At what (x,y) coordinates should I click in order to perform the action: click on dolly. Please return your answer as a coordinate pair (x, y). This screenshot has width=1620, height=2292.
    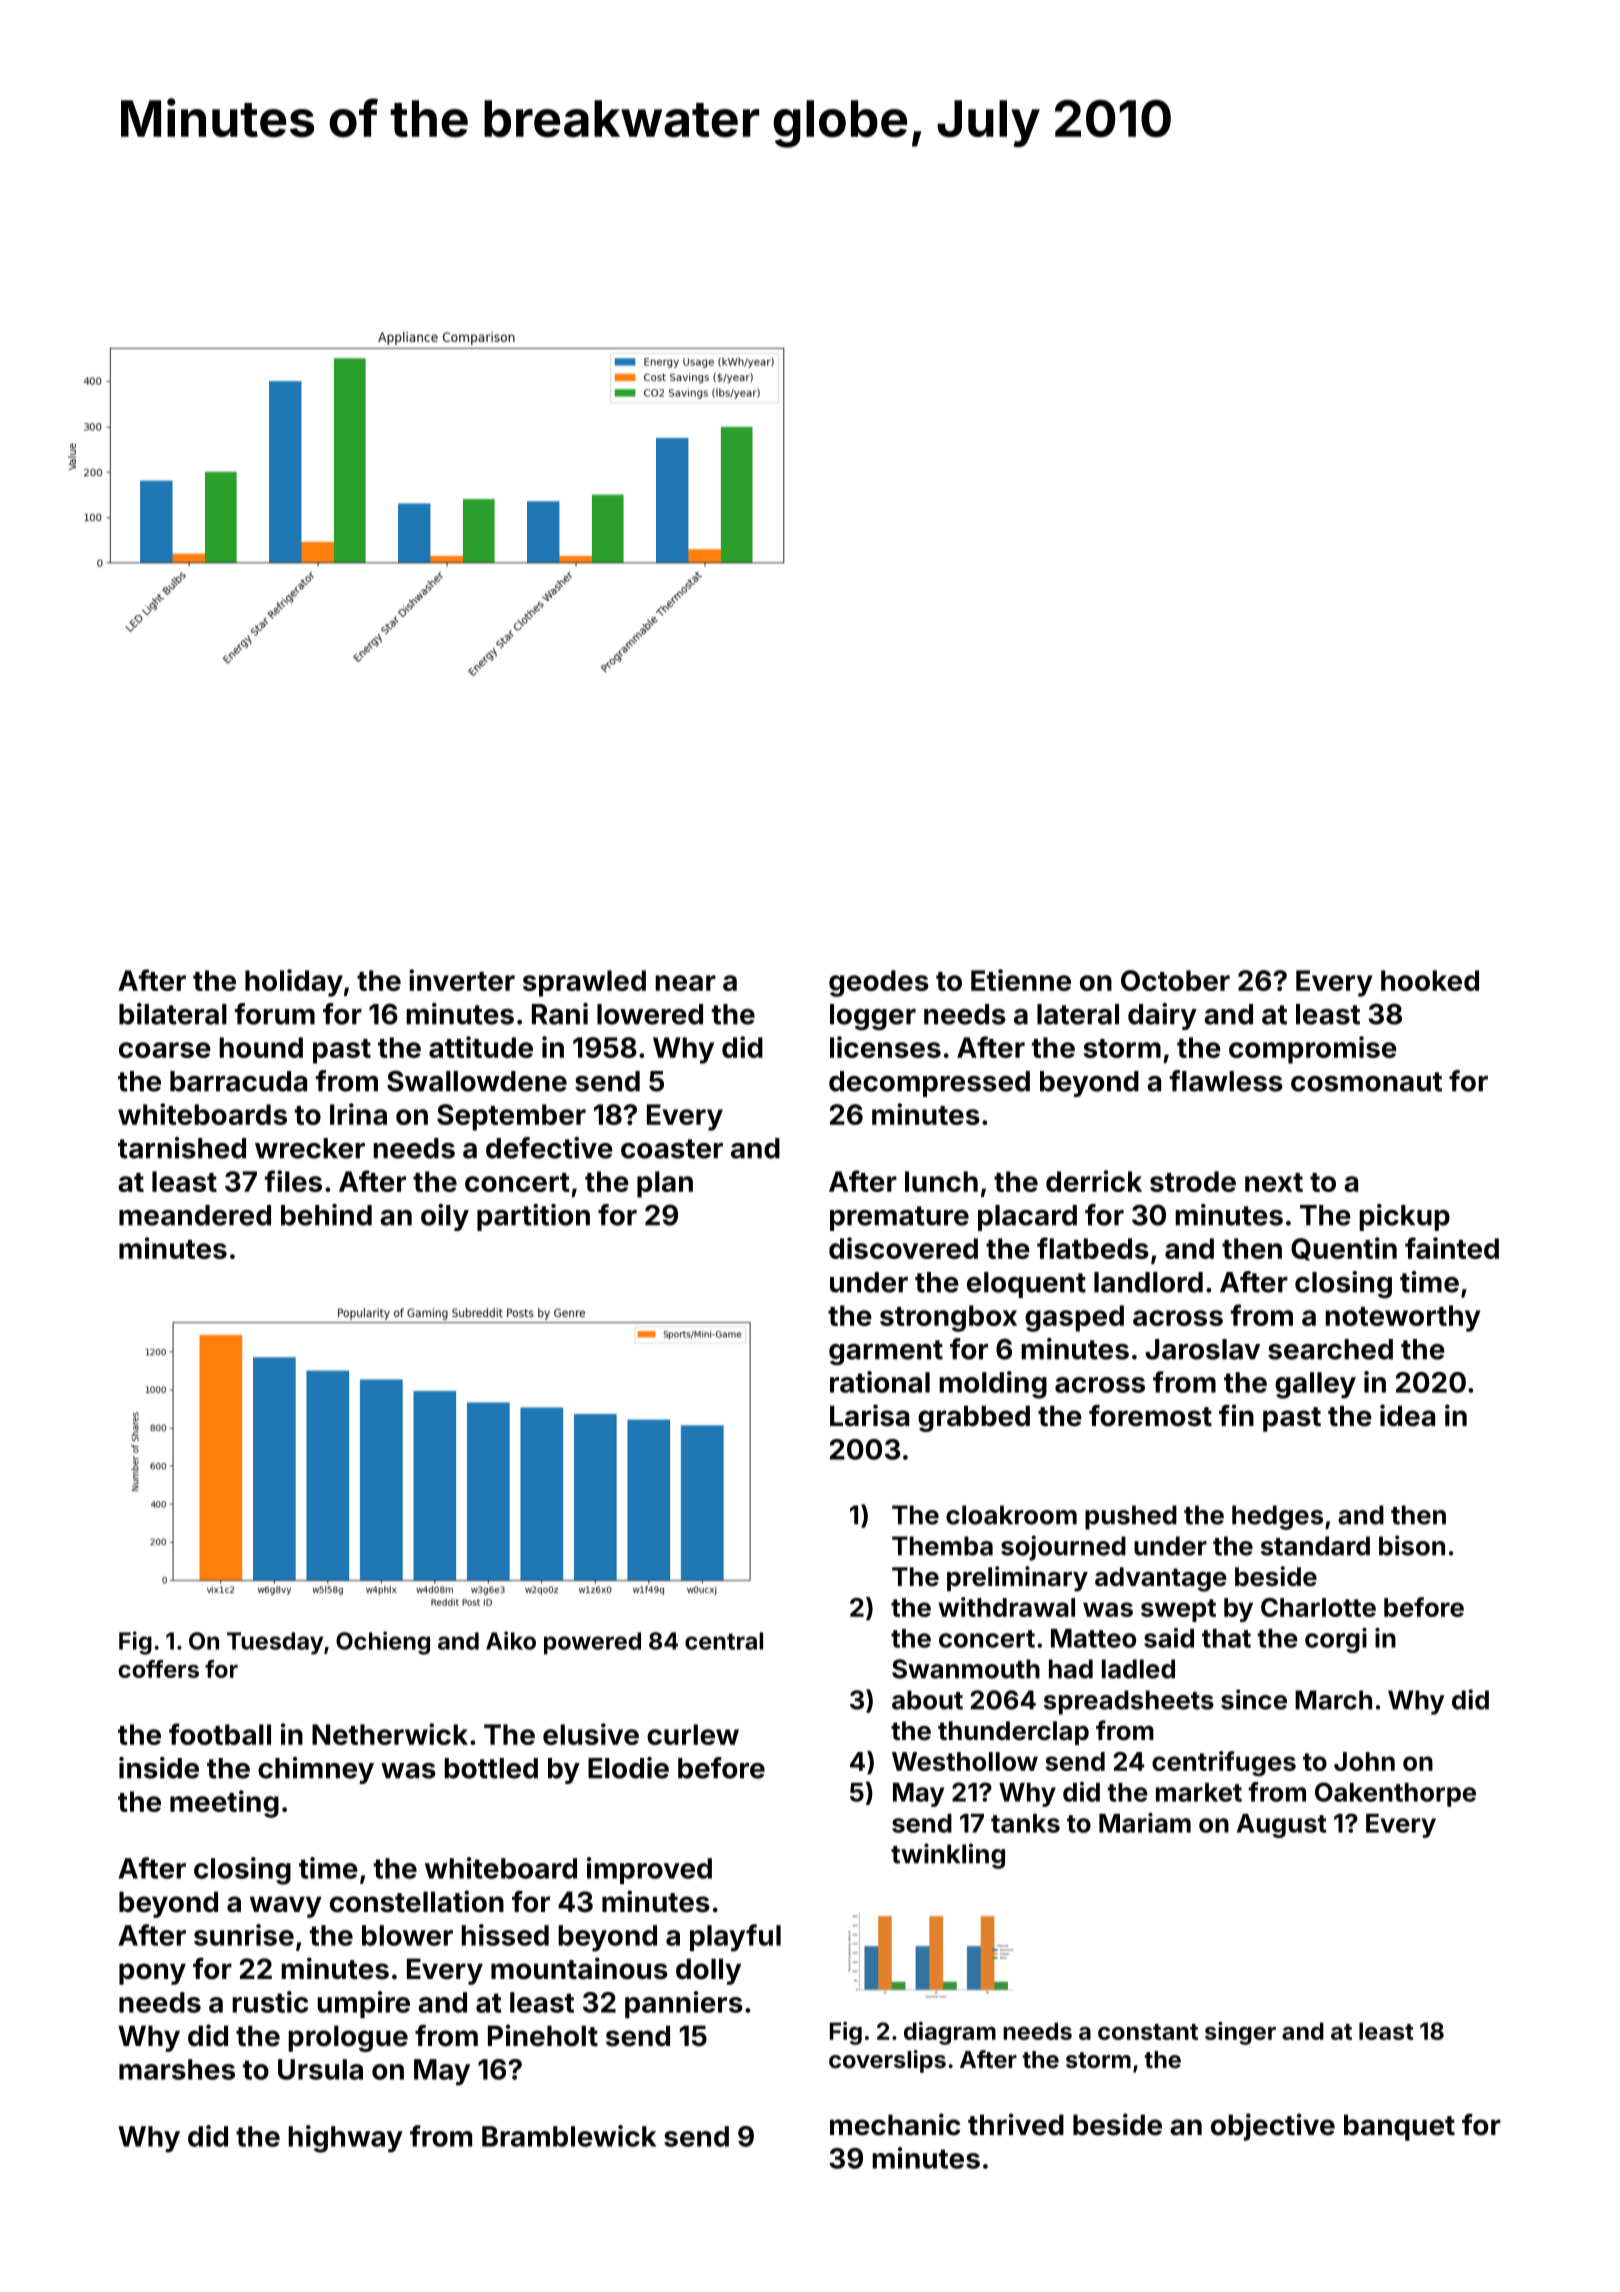
    Looking at the image, I should click on (708, 1971).
